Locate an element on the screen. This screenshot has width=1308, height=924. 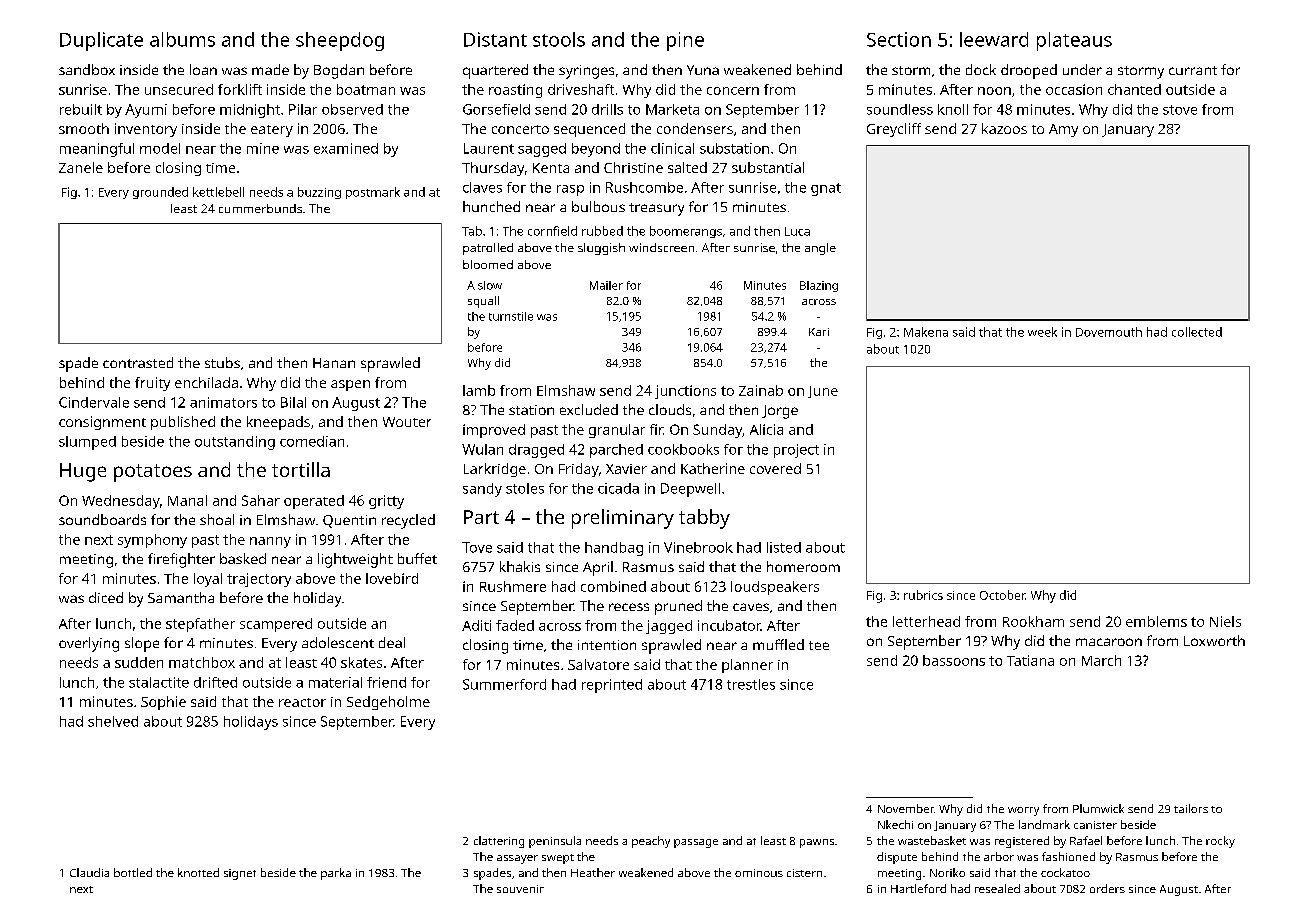
knotted is located at coordinates (198, 872).
